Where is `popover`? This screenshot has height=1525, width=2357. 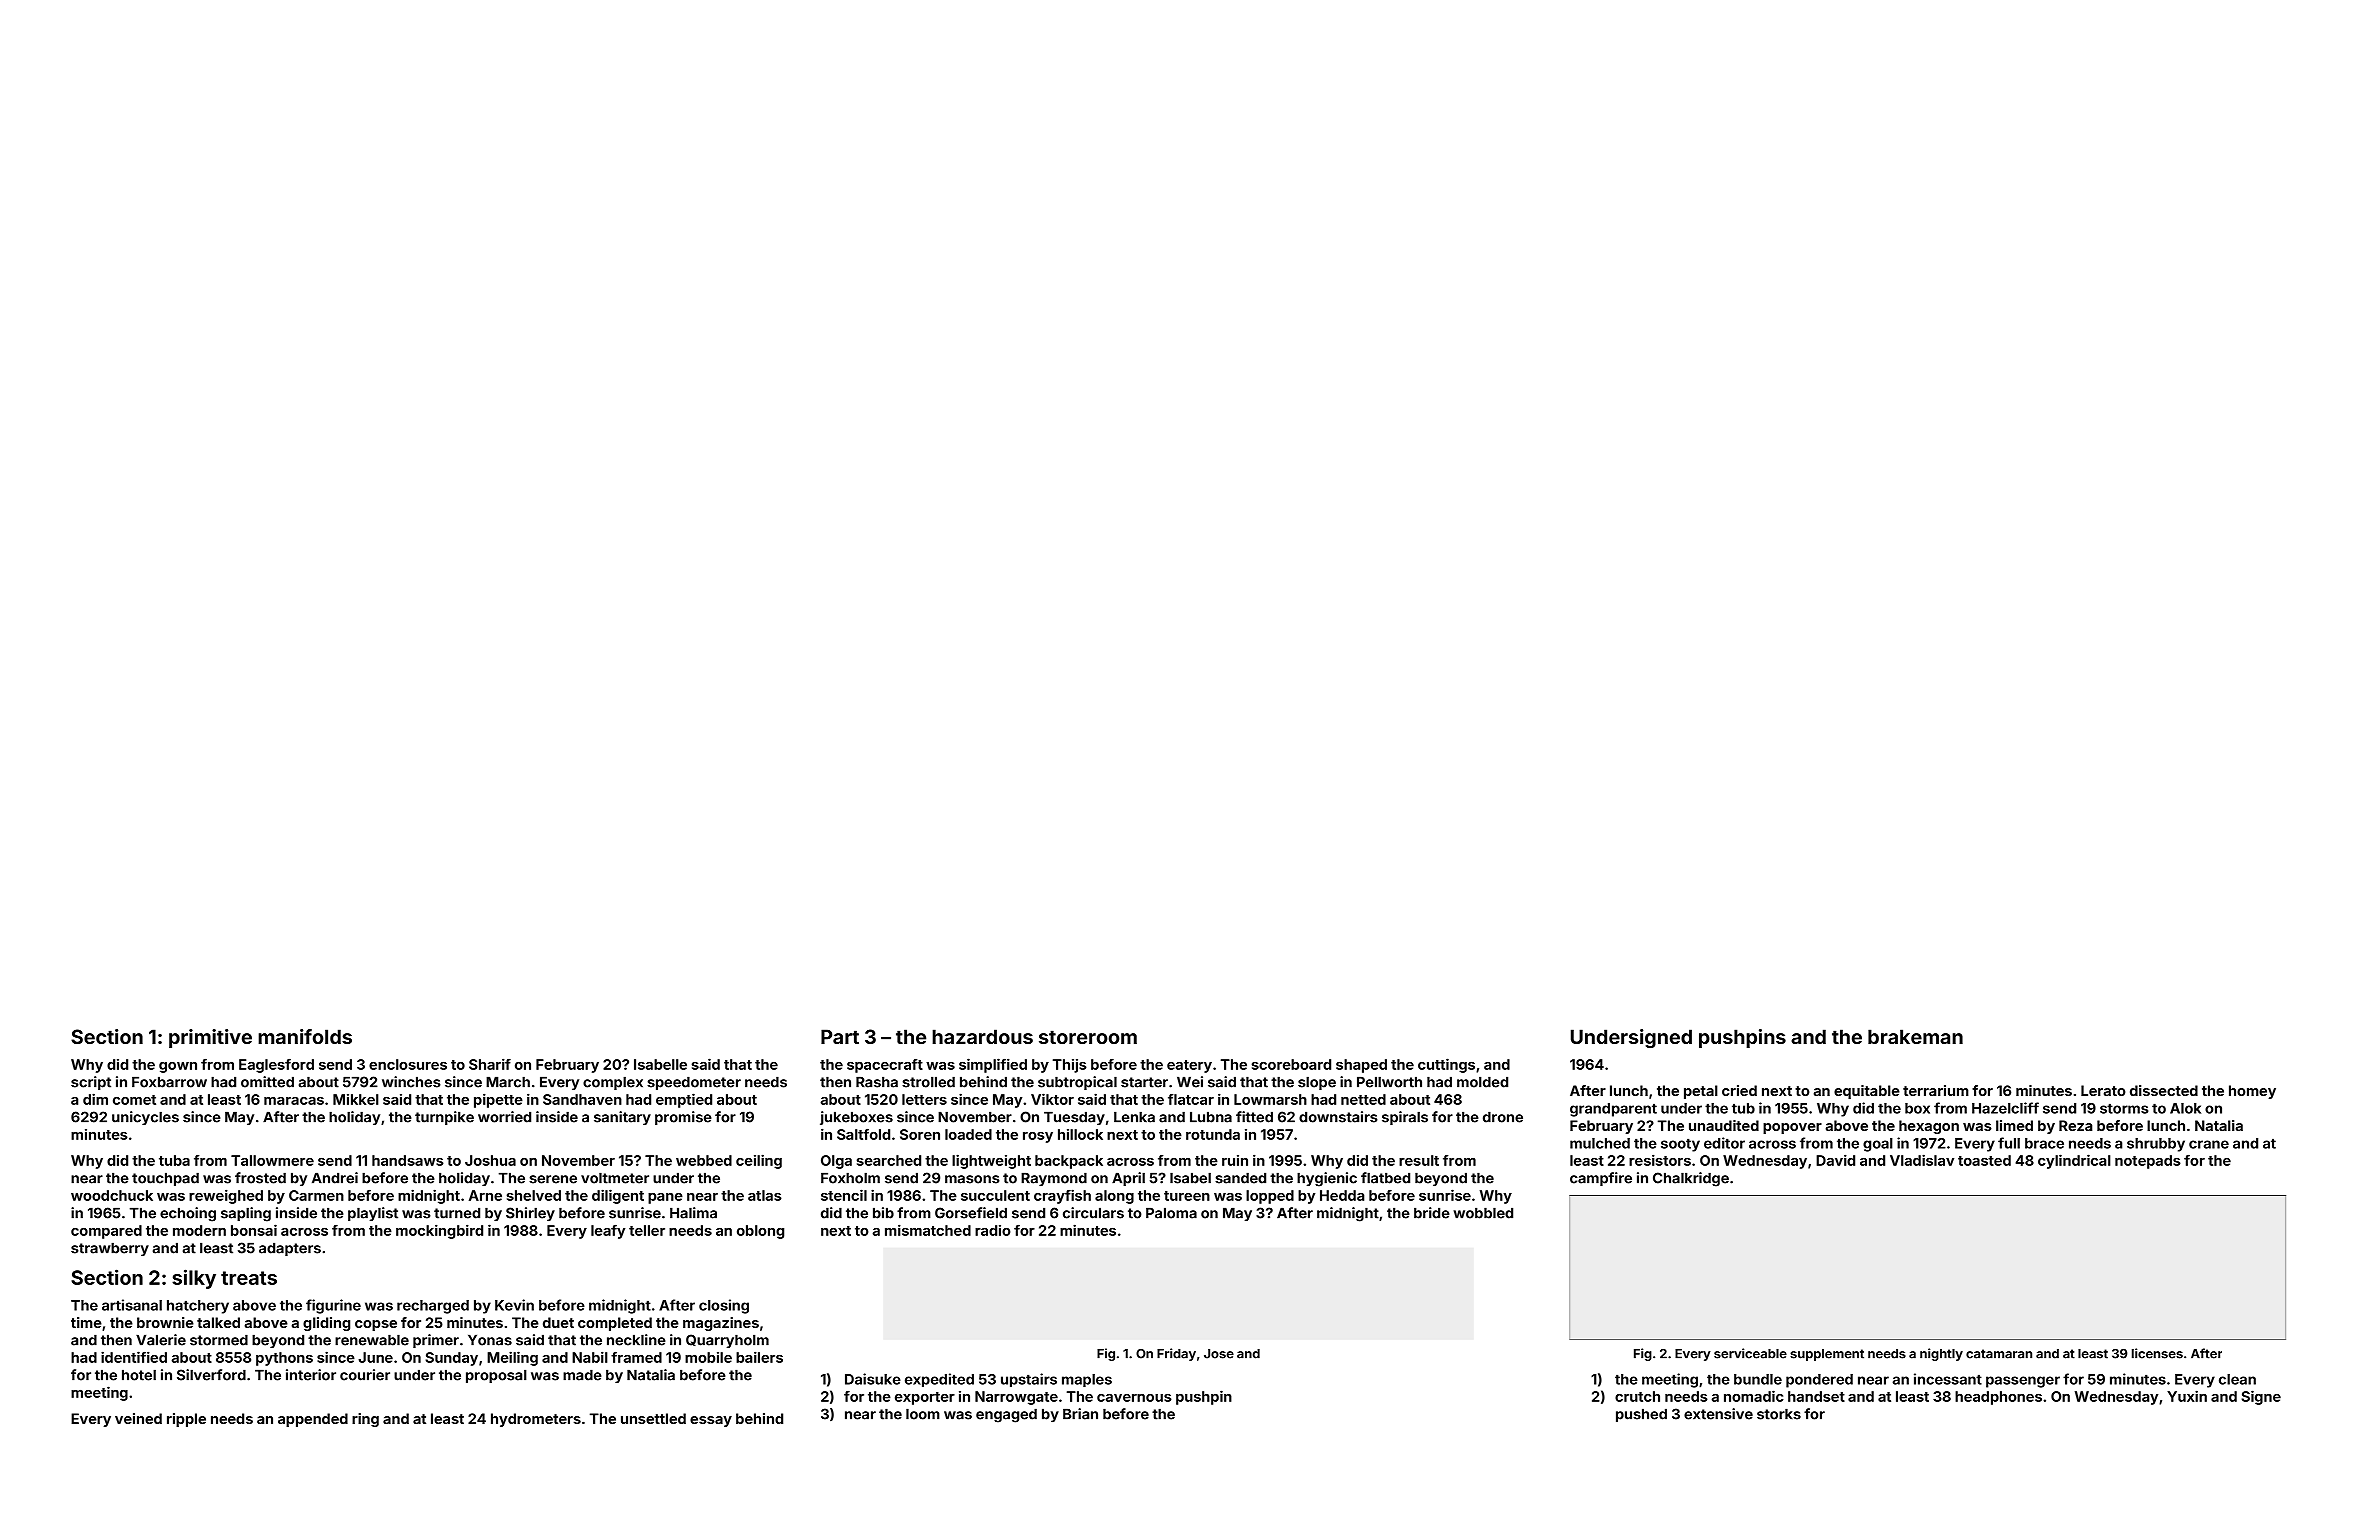
popover is located at coordinates (1792, 1128).
